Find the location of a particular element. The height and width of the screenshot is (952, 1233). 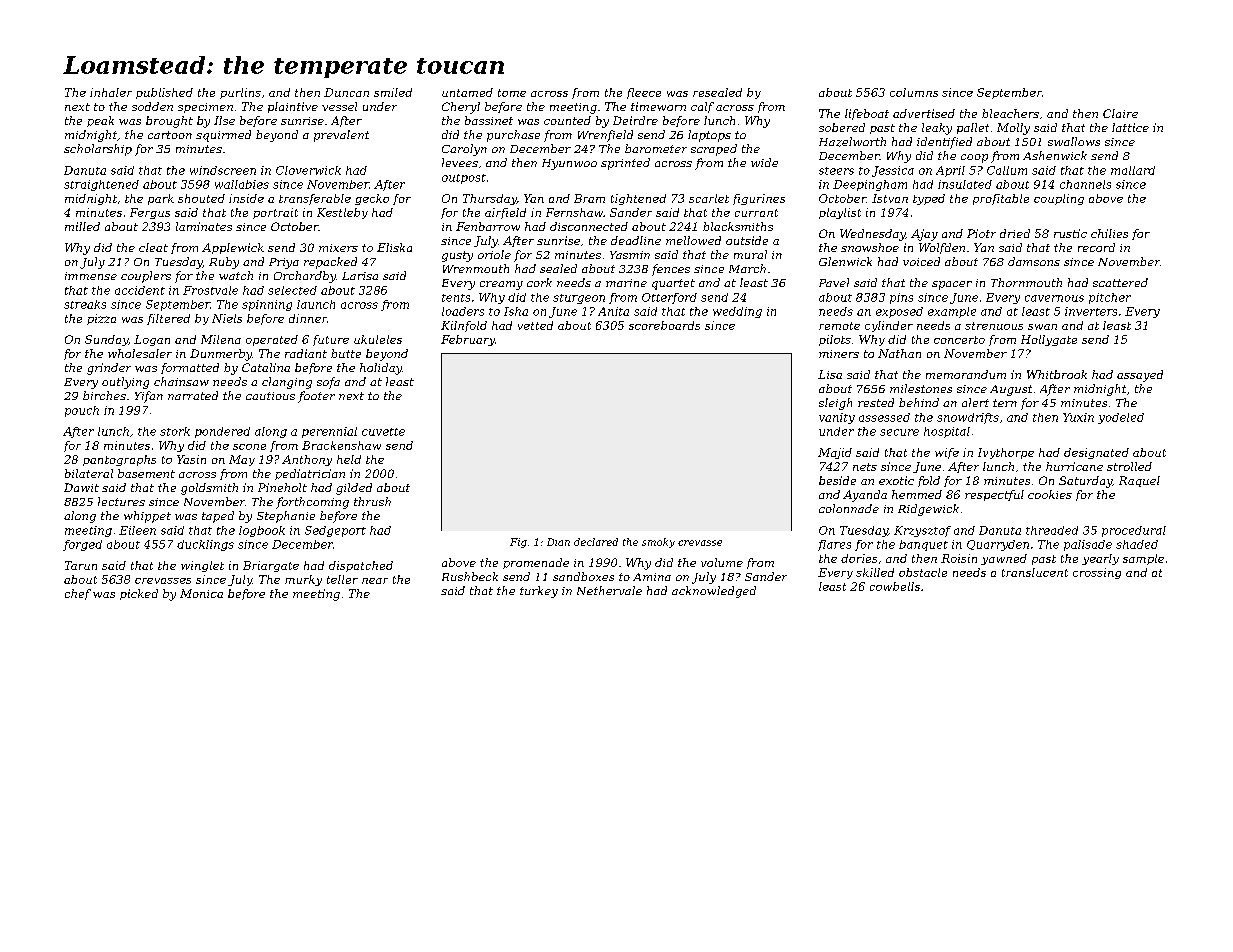

tome is located at coordinates (512, 93).
